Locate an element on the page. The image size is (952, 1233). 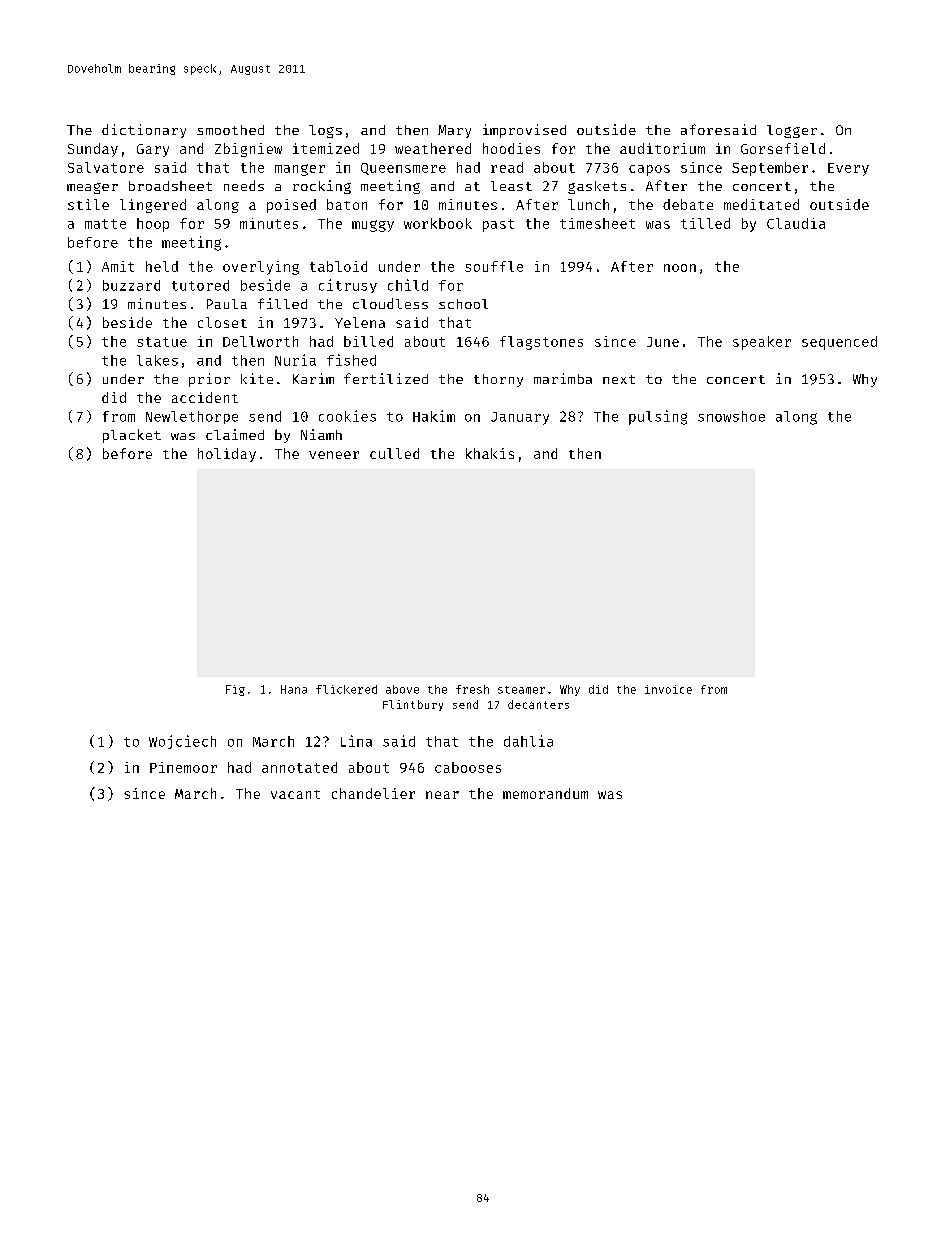
noon is located at coordinates (680, 268).
